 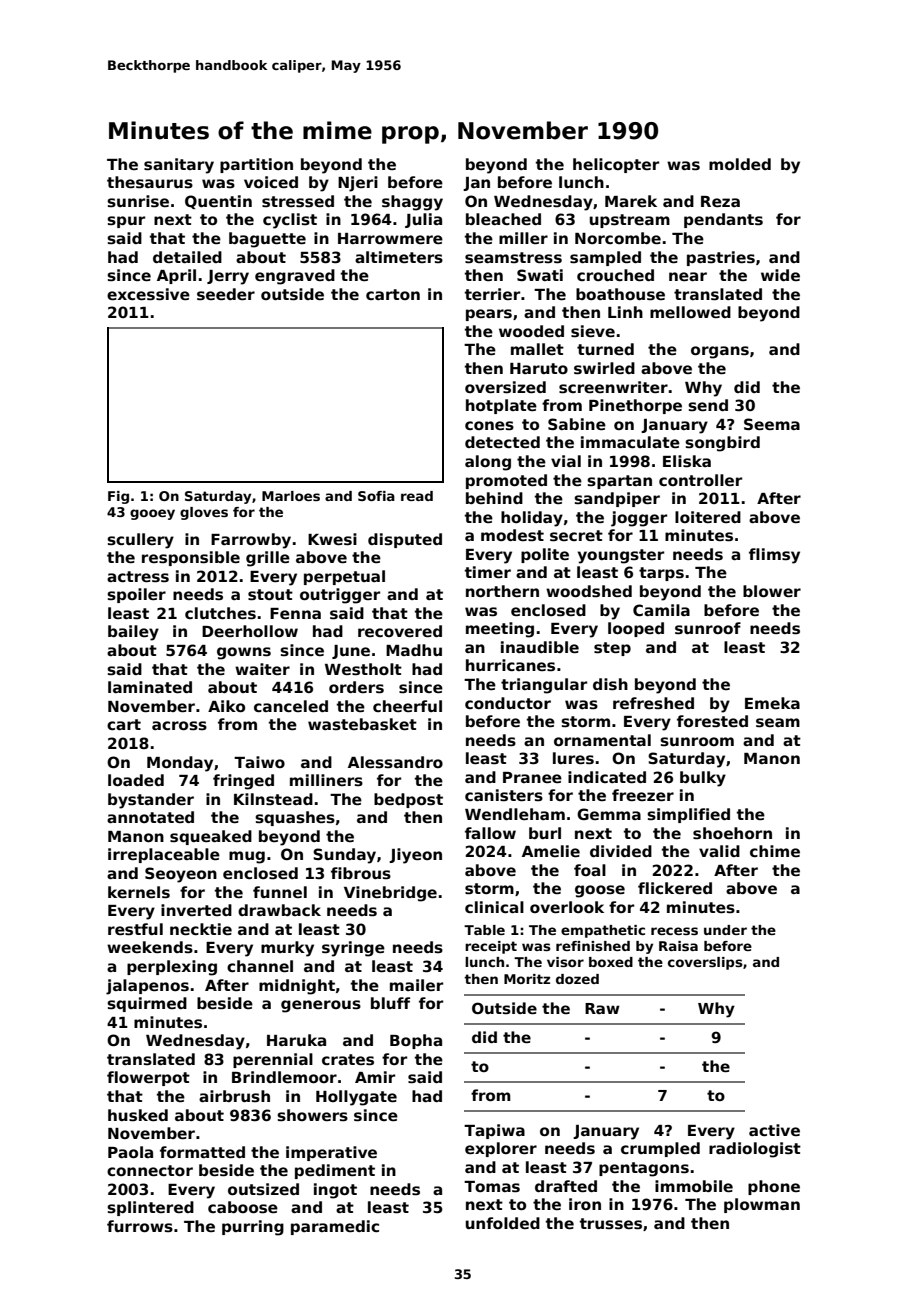 I want to click on molded, so click(x=740, y=164).
